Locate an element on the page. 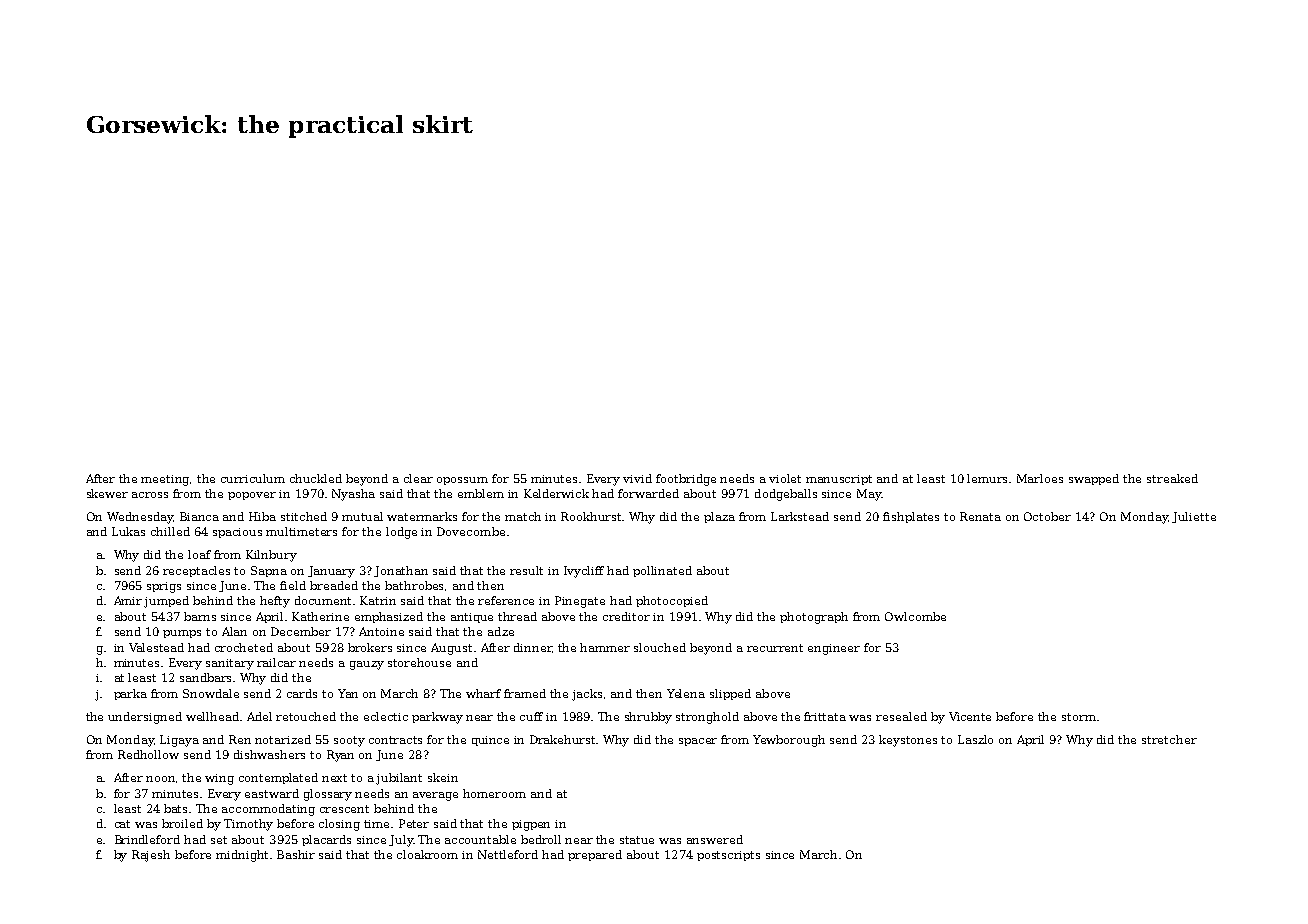  vivid is located at coordinates (637, 478).
